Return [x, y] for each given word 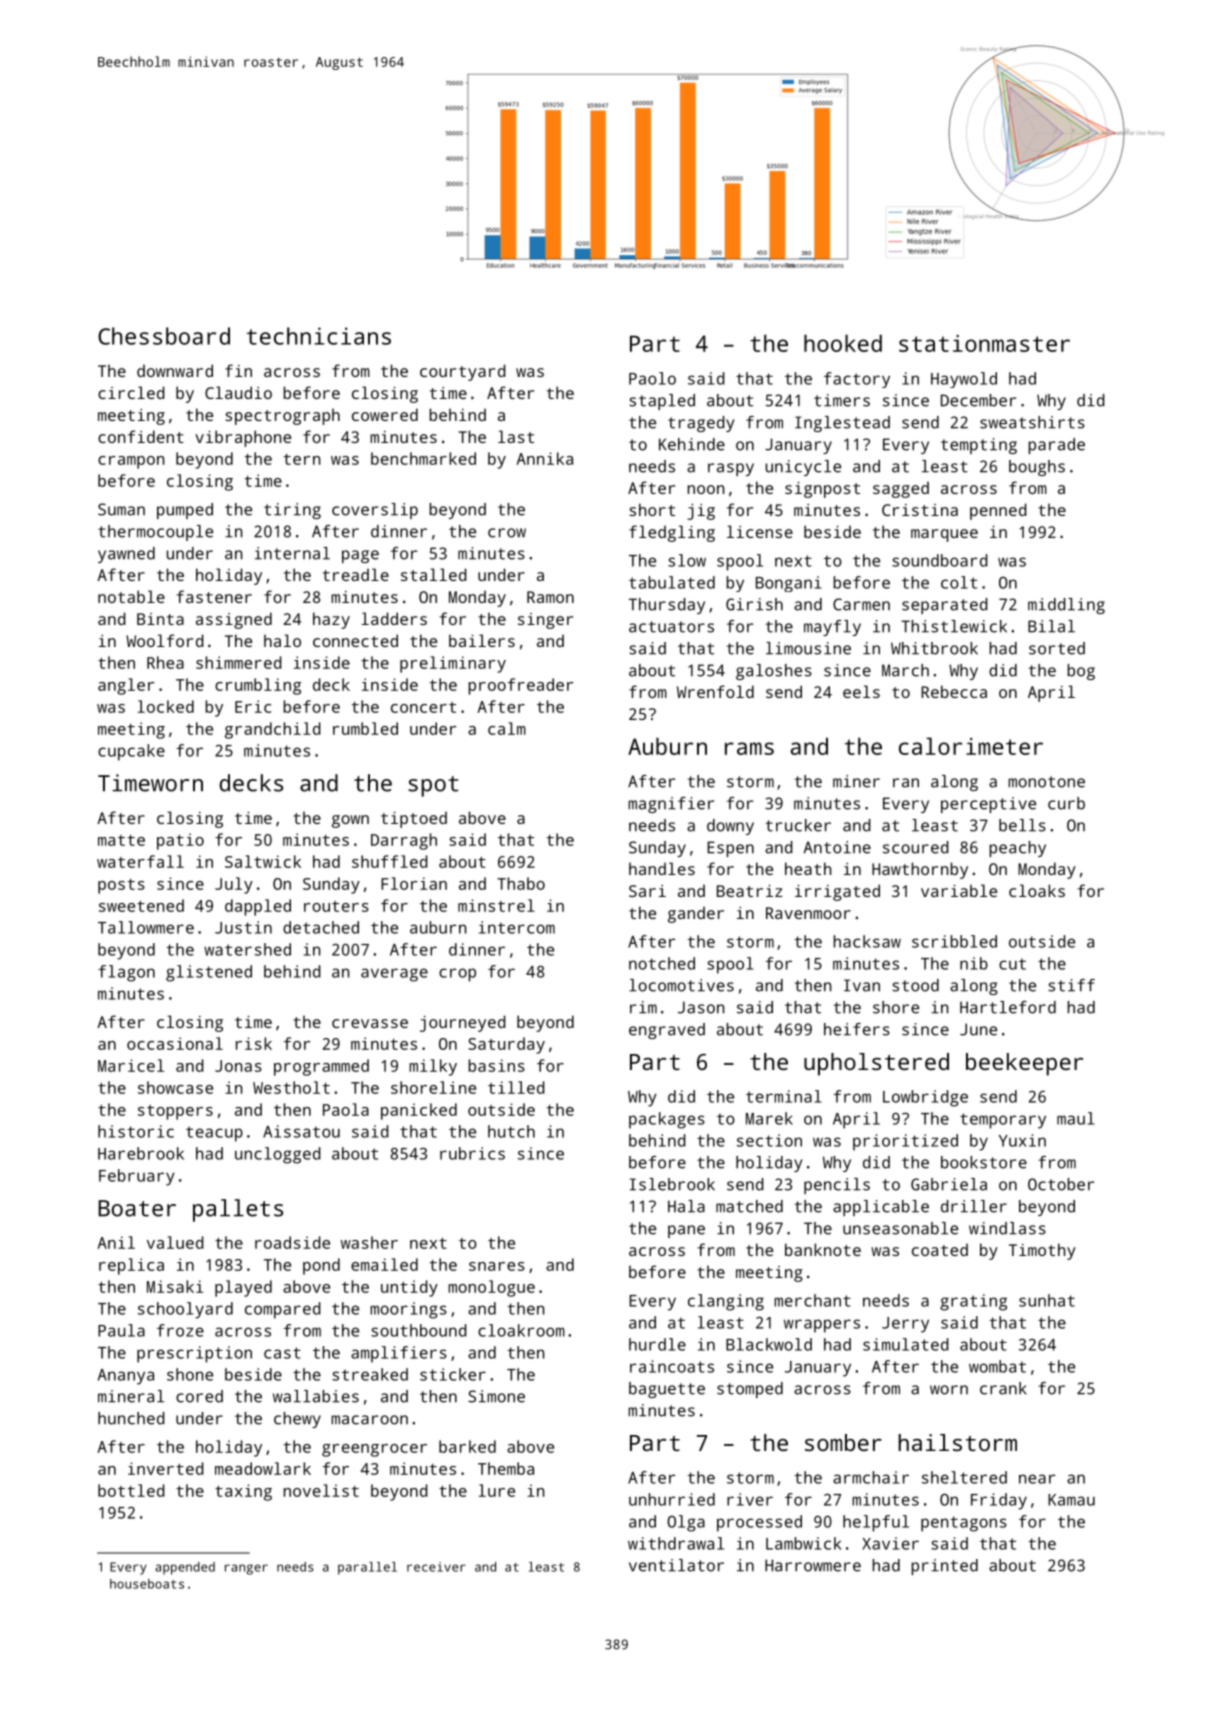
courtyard [463, 372]
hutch [511, 1131]
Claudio [238, 392]
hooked [843, 343]
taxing [243, 1492]
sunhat [1047, 1300]
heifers [857, 1029]
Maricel [131, 1065]
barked [467, 1446]
